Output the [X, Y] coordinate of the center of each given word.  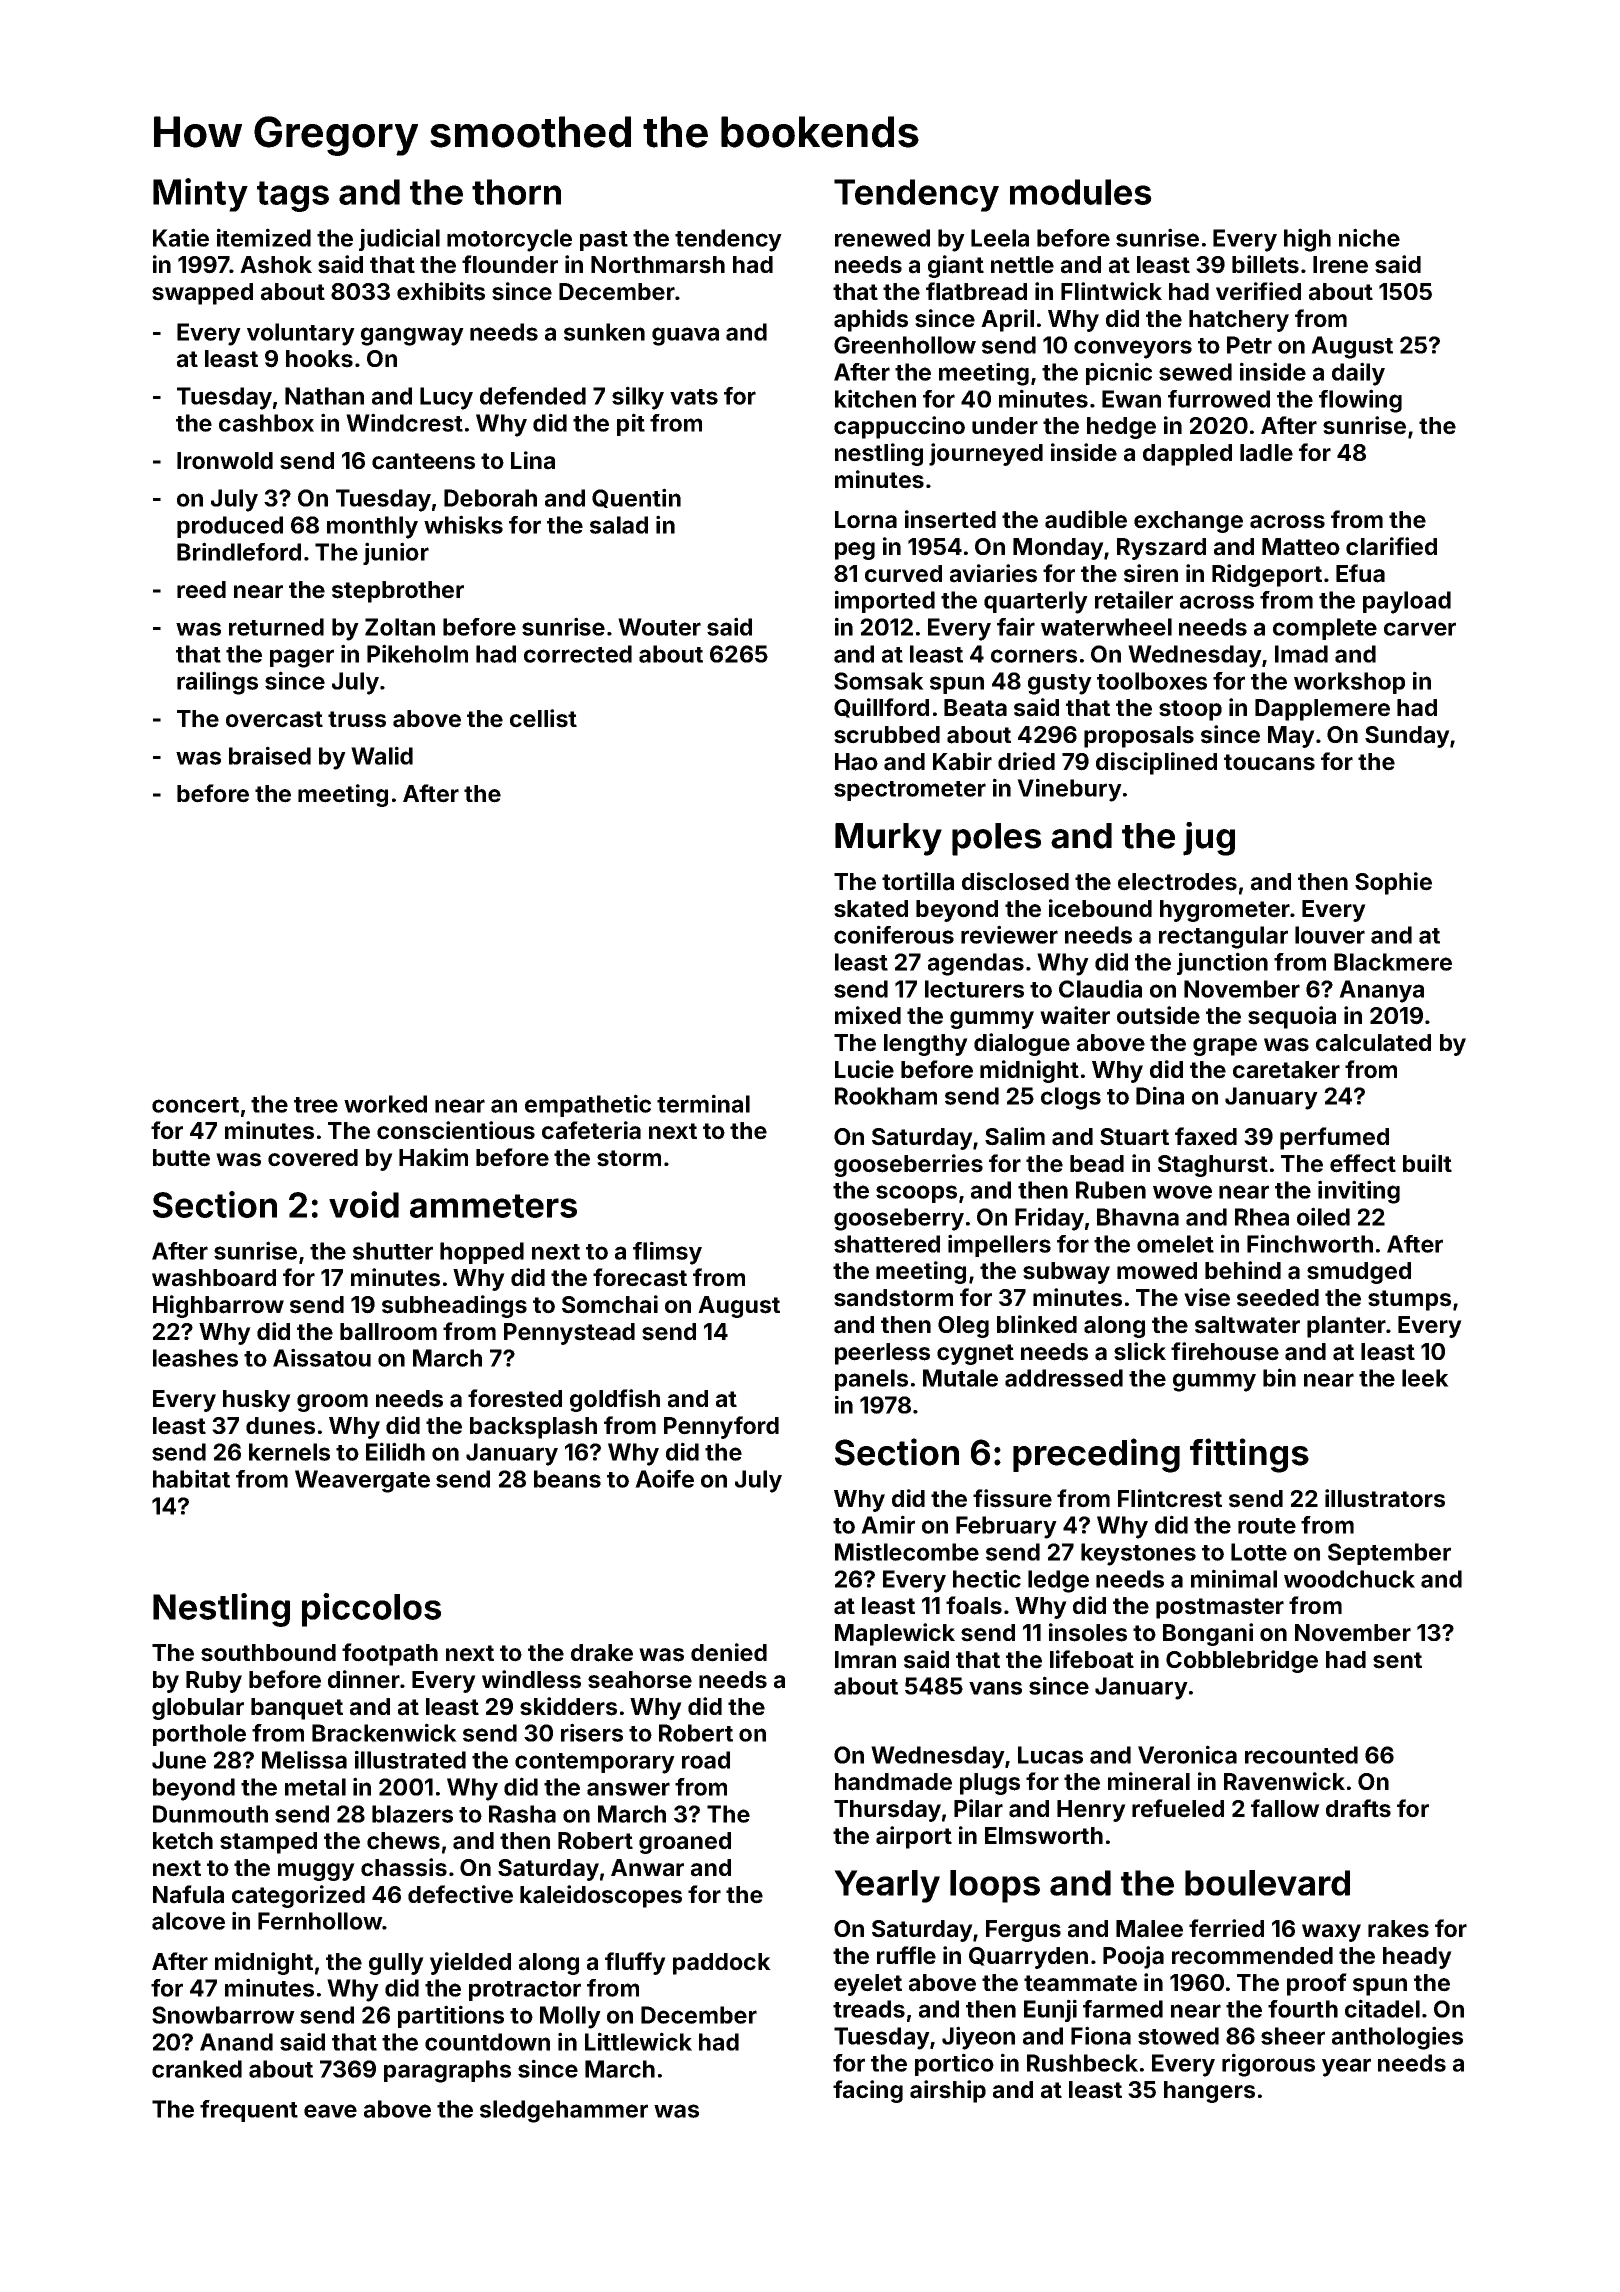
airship [948, 2091]
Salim [1015, 1136]
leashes [195, 1358]
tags [293, 196]
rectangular [1223, 937]
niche [1369, 237]
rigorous [1268, 2065]
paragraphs [447, 2071]
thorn [516, 192]
